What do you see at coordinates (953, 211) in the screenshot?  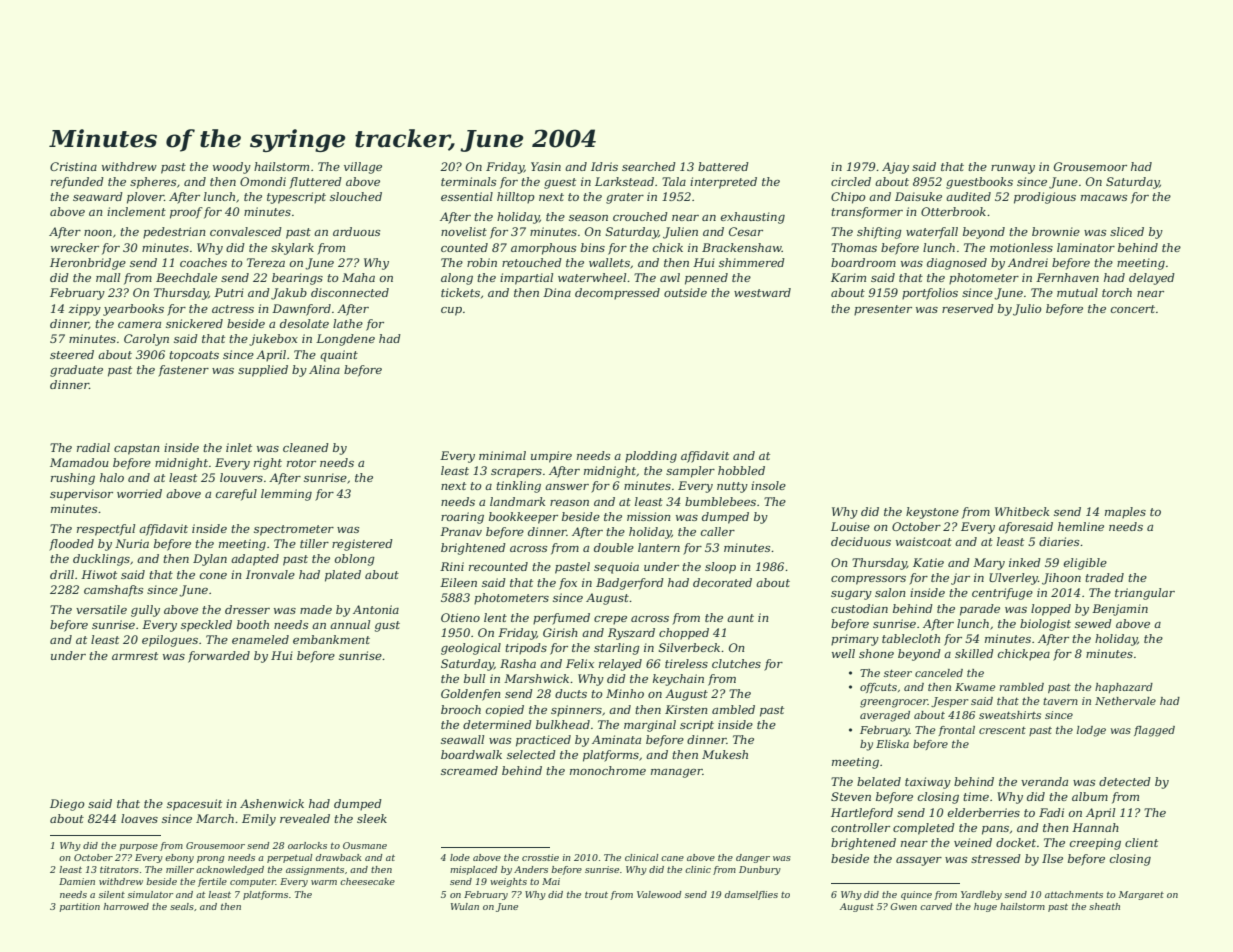 I see `Otterbrook` at bounding box center [953, 211].
